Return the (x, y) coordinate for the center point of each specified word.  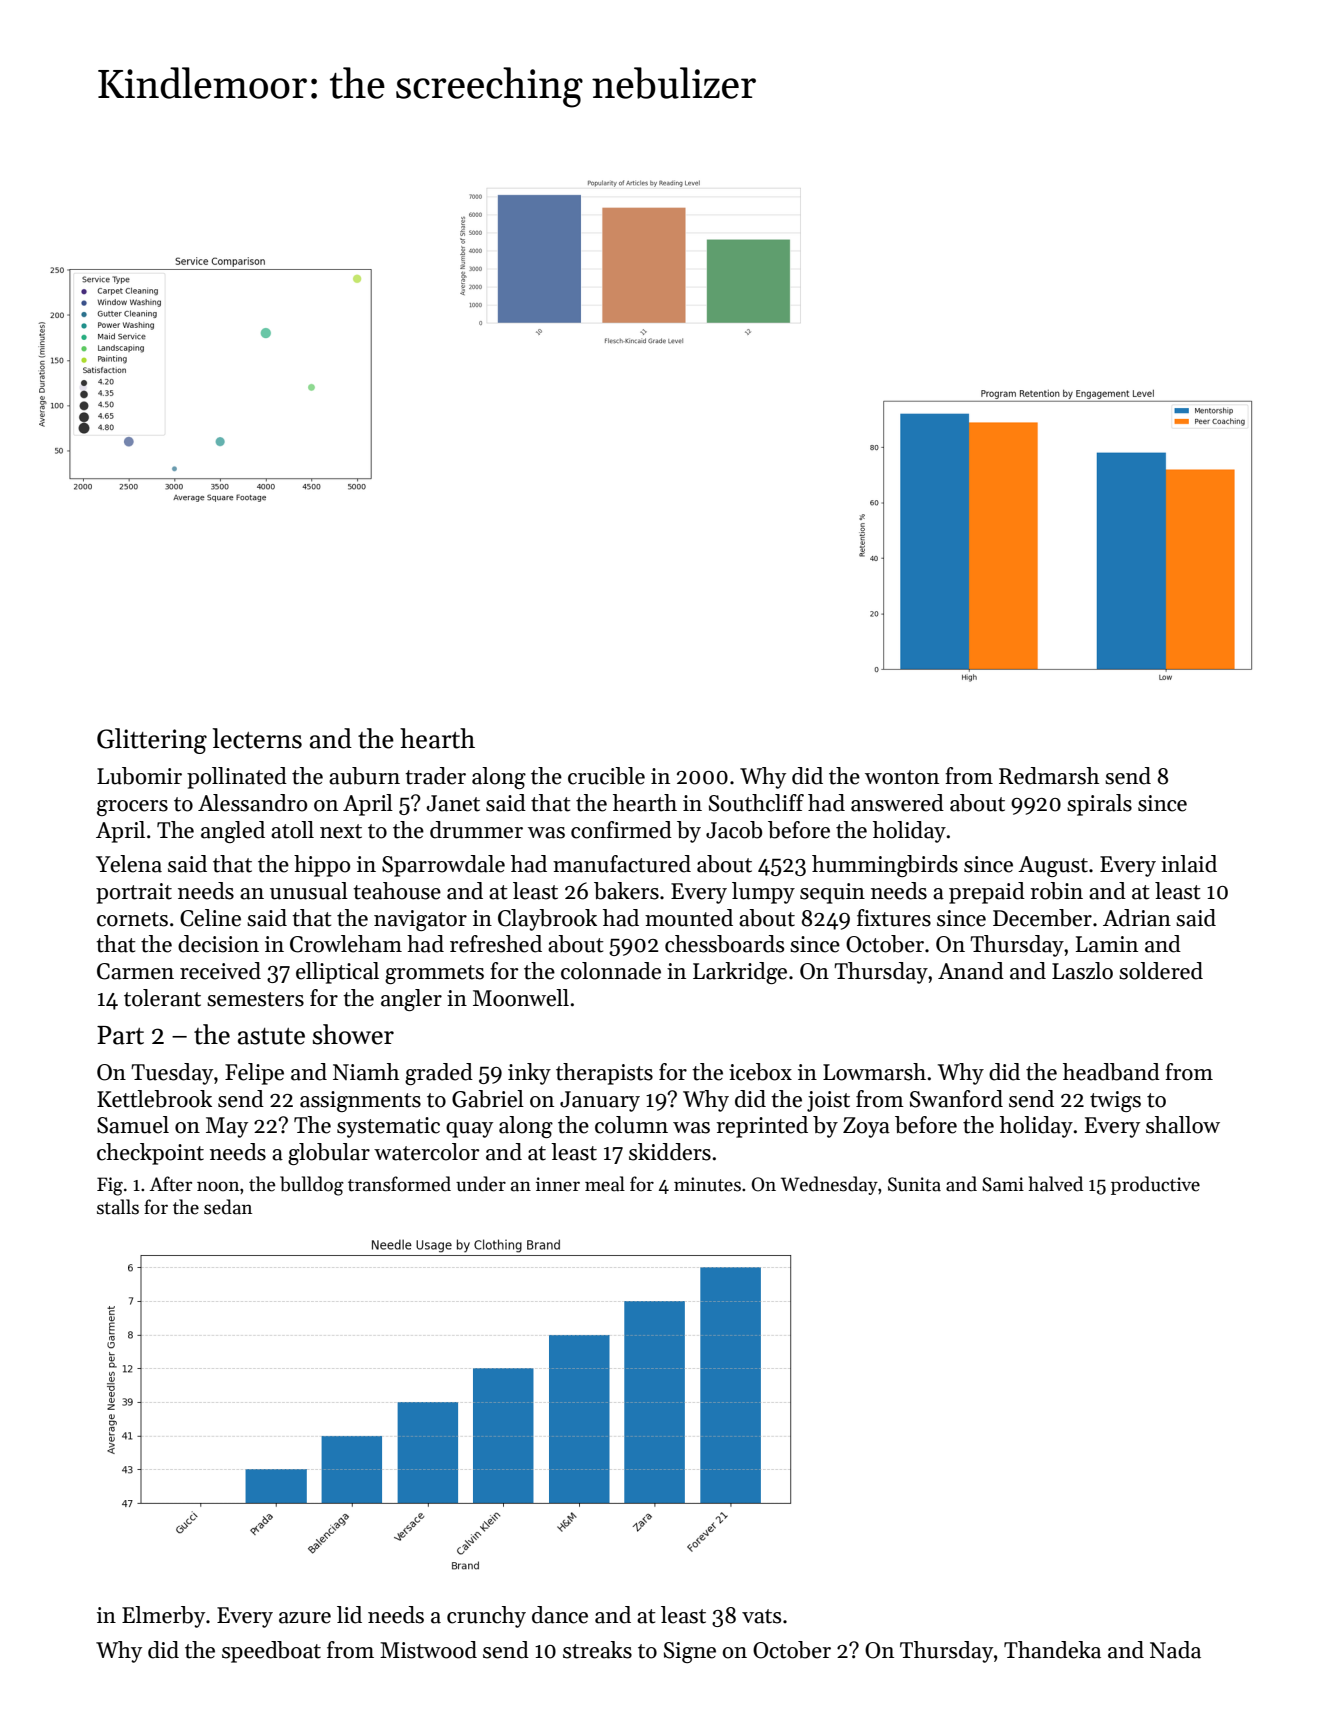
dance (560, 1615)
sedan (228, 1207)
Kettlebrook (154, 1099)
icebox (760, 1072)
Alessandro (252, 803)
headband (1111, 1072)
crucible (606, 776)
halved (1056, 1184)
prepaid (987, 893)
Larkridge (740, 973)
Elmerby (163, 1617)
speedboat (271, 1652)
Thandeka (1052, 1650)
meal (605, 1184)
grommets (434, 974)
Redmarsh (1049, 776)
